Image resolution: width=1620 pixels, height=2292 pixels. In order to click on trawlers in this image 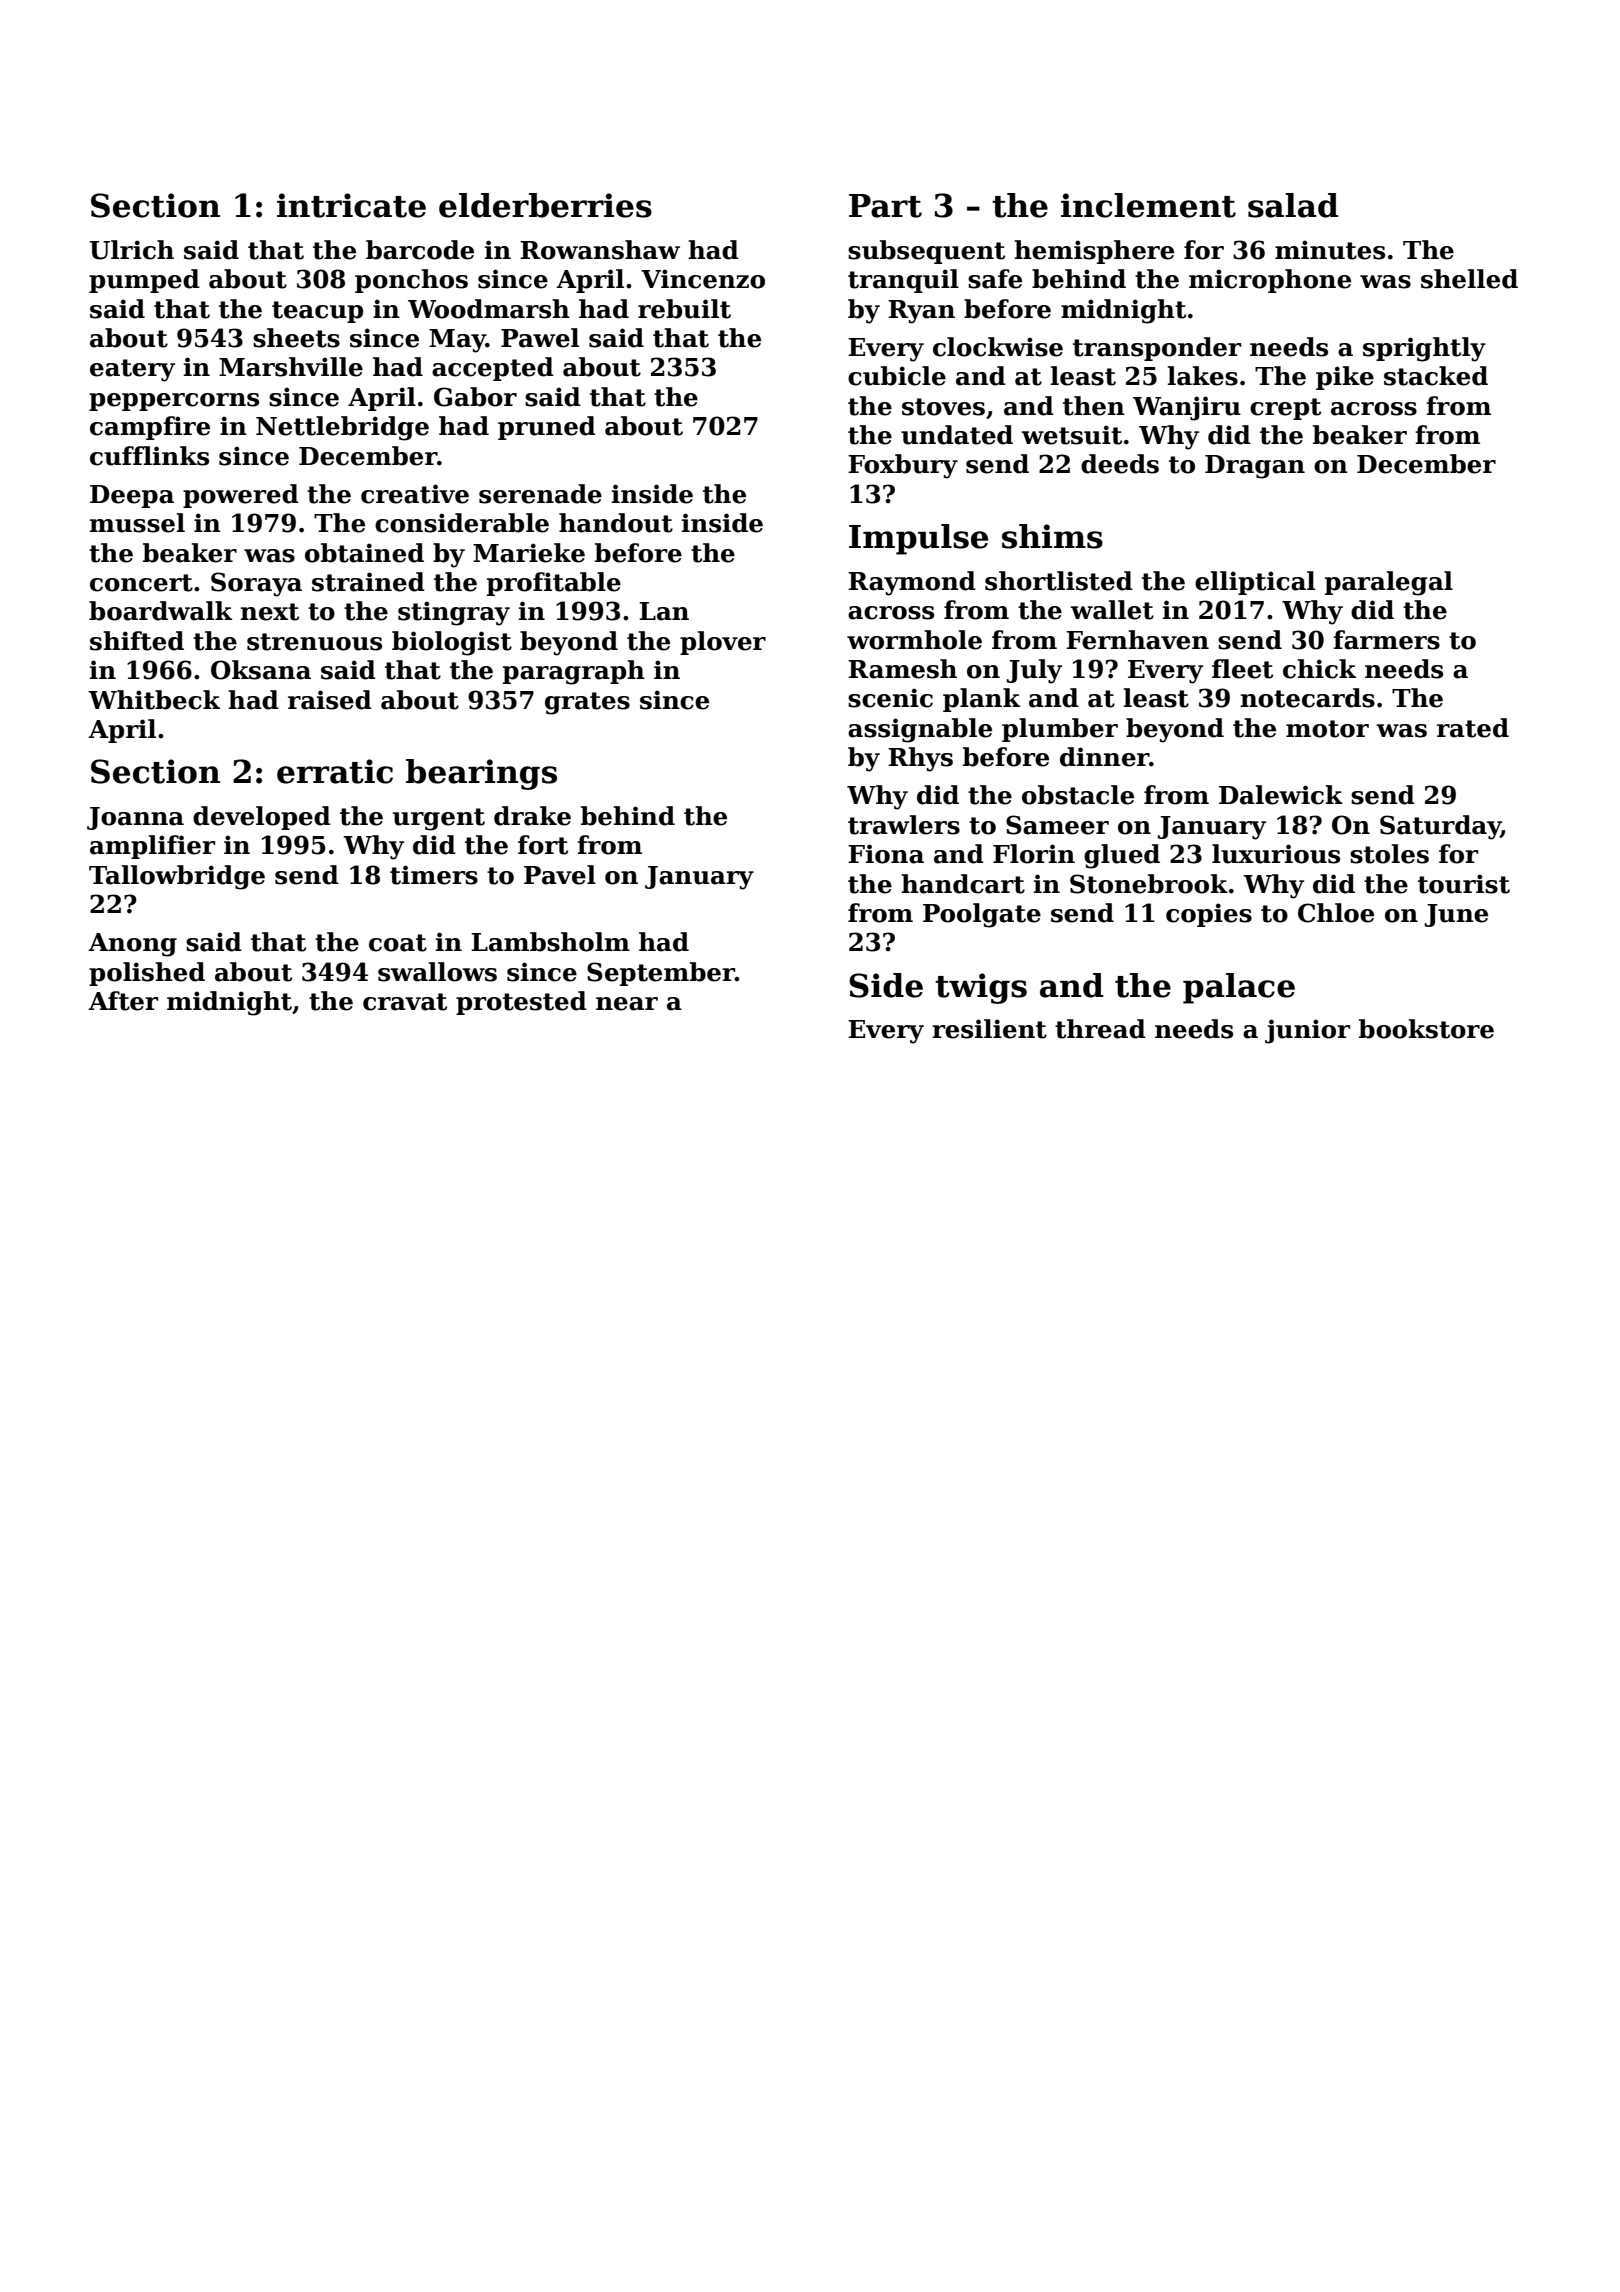, I will do `click(904, 825)`.
